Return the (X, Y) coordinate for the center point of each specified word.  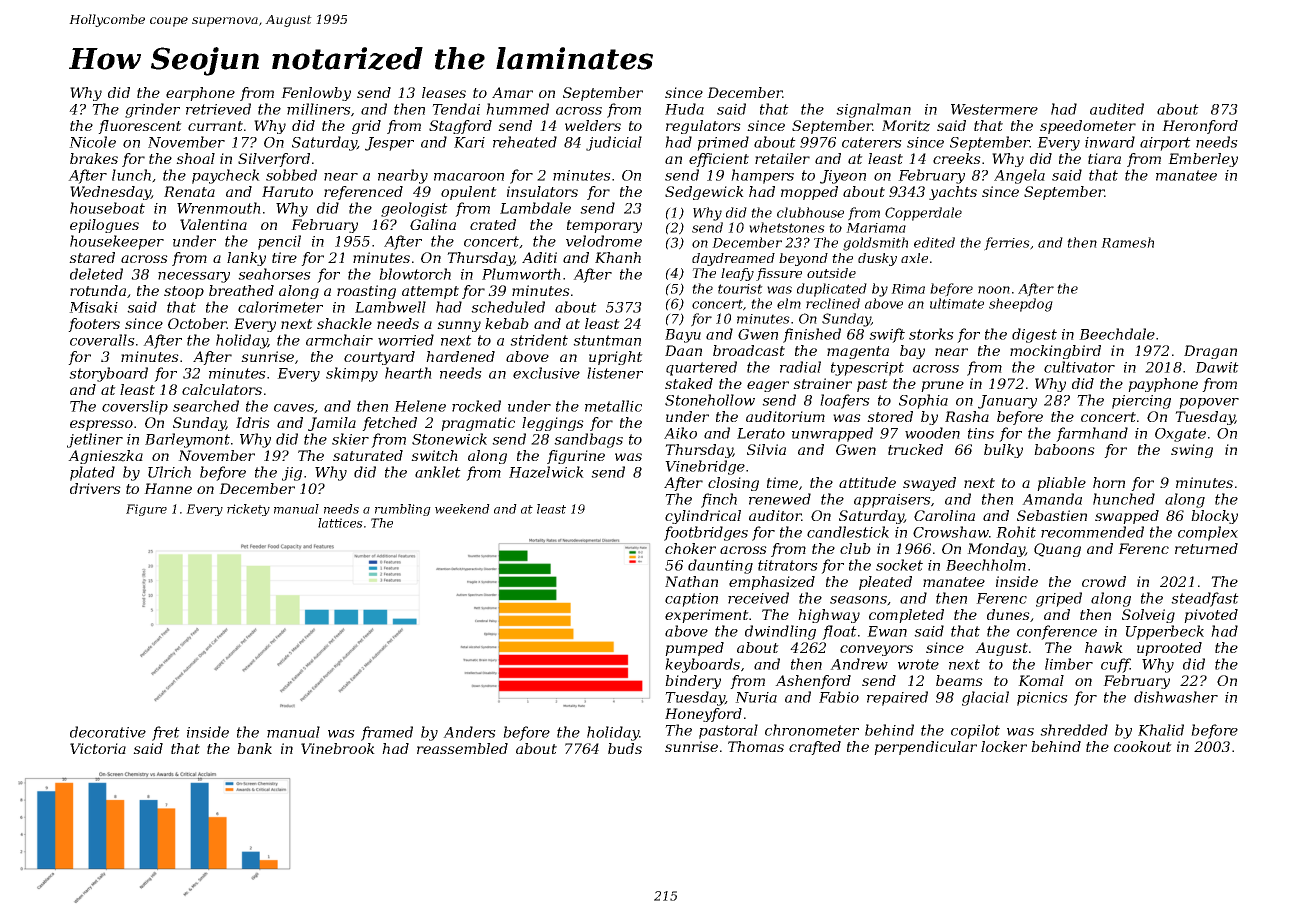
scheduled (508, 307)
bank (254, 748)
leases (444, 92)
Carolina (944, 515)
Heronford (1200, 127)
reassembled (462, 748)
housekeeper (117, 242)
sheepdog (1021, 305)
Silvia (766, 449)
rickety (248, 510)
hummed (517, 109)
